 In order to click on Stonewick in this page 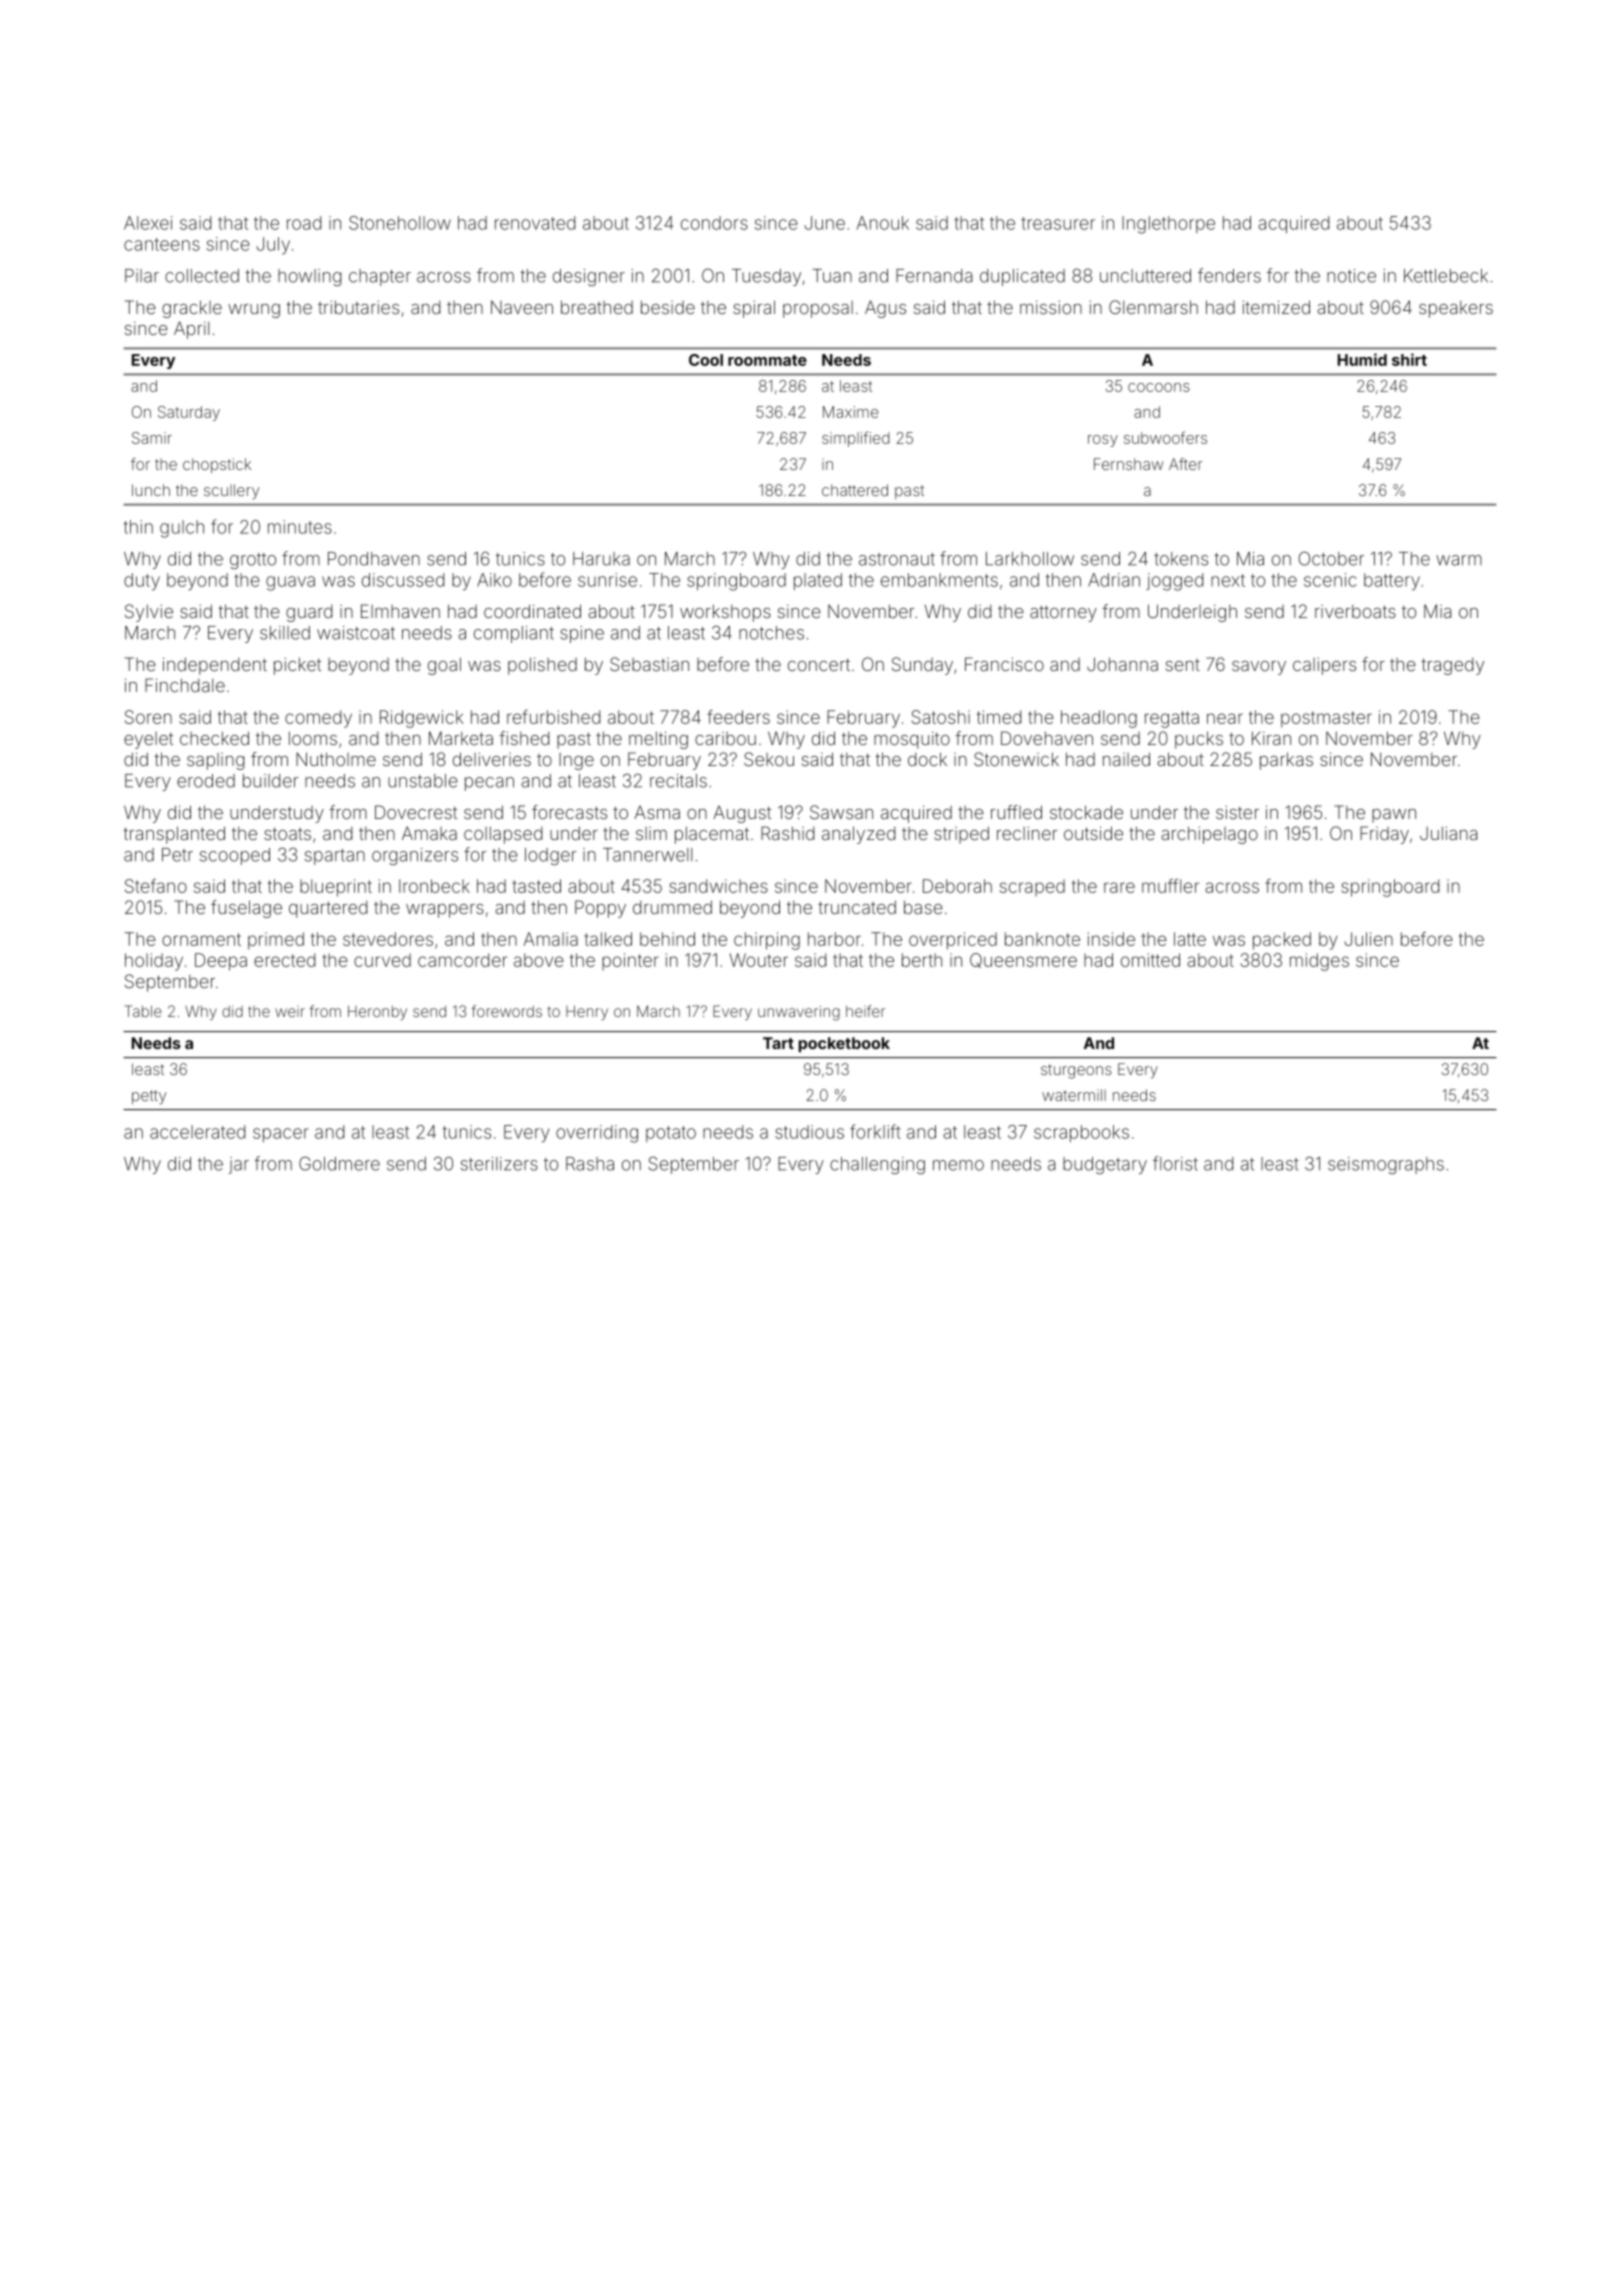, I will do `click(1016, 759)`.
